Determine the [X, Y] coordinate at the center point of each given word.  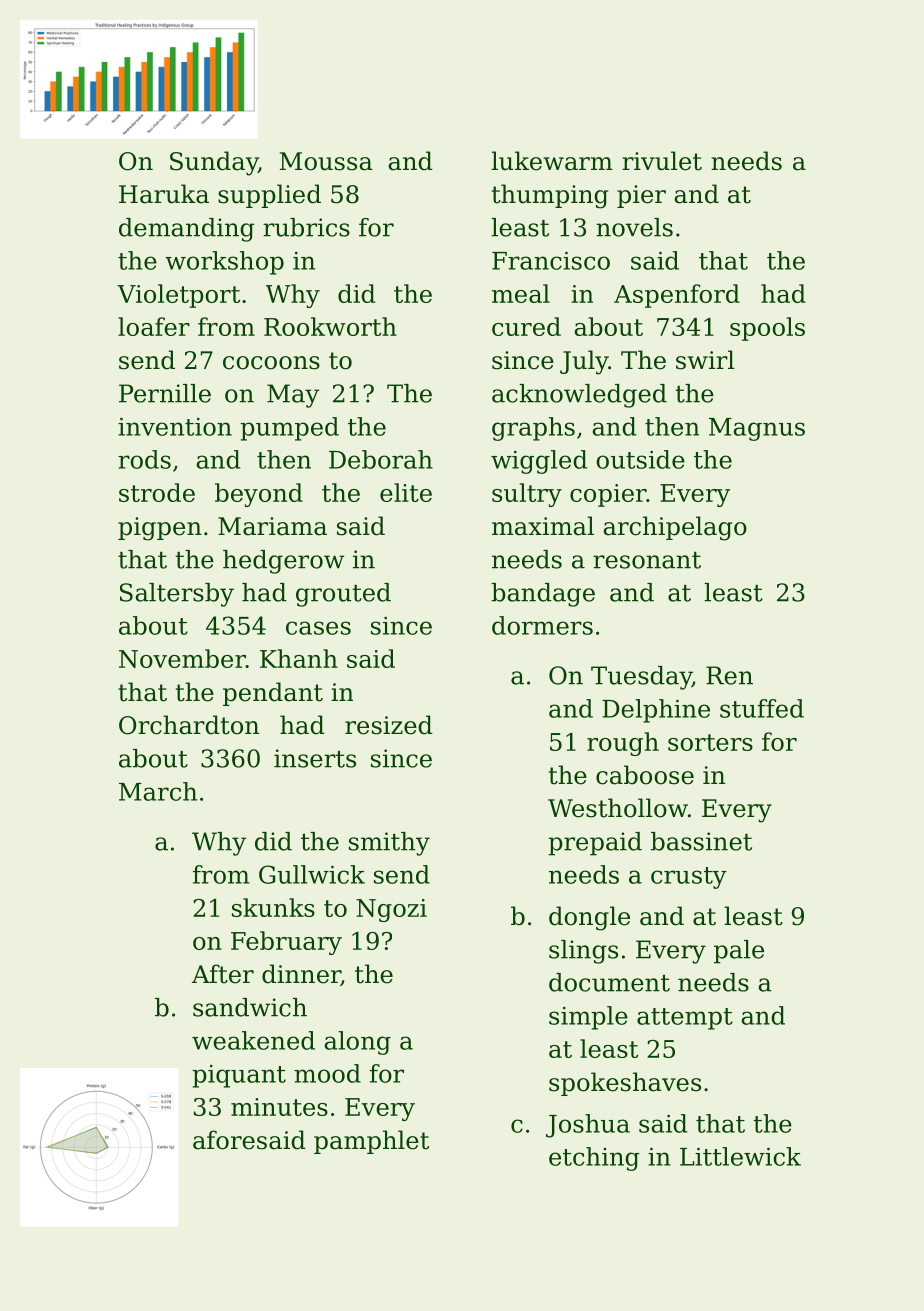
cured [526, 326]
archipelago [675, 528]
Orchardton [189, 725]
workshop [224, 263]
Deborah [381, 459]
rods [144, 459]
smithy [389, 844]
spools [767, 329]
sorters [710, 742]
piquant [239, 1076]
